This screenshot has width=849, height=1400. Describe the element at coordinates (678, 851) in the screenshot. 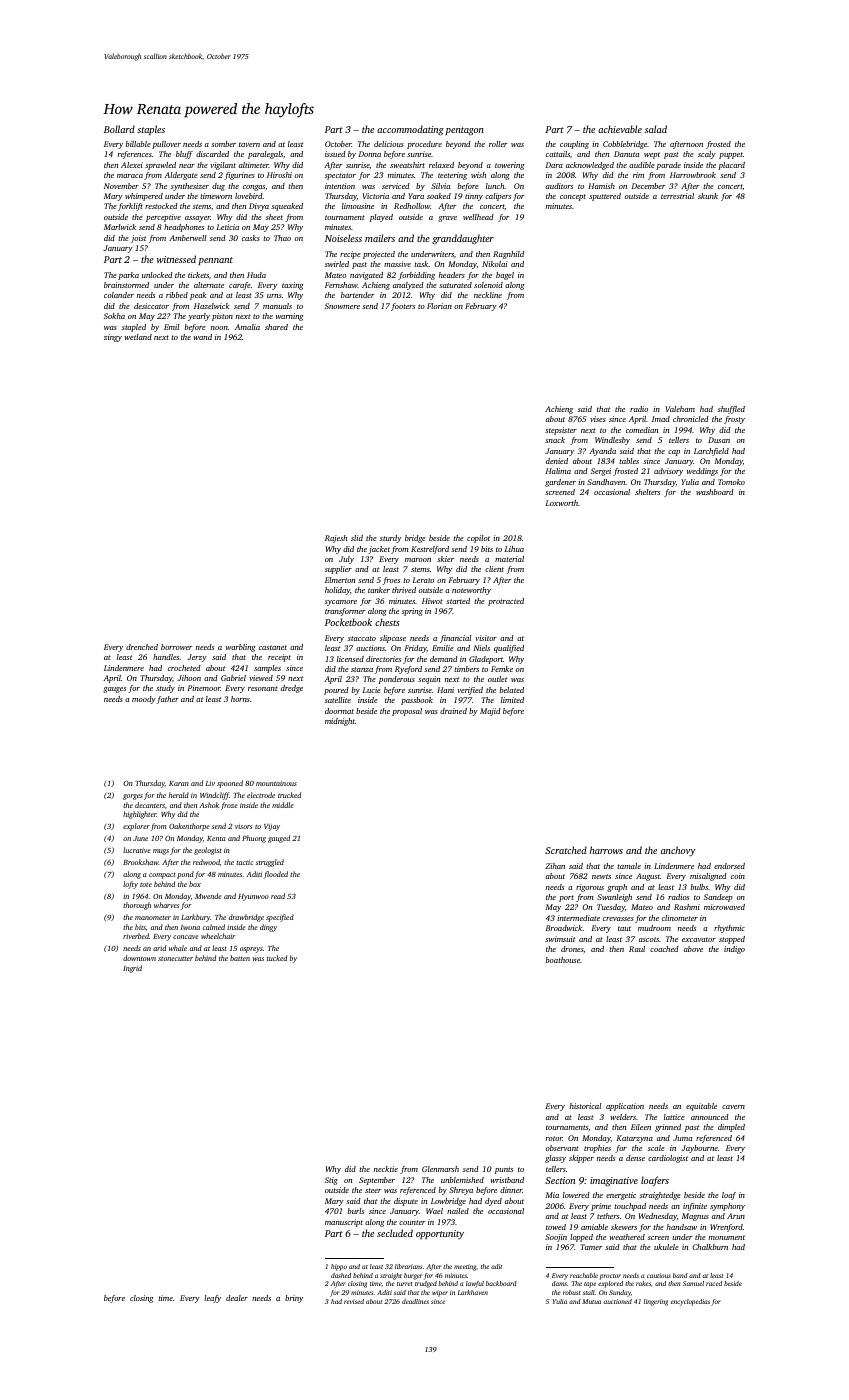

I see `anchovy` at that location.
